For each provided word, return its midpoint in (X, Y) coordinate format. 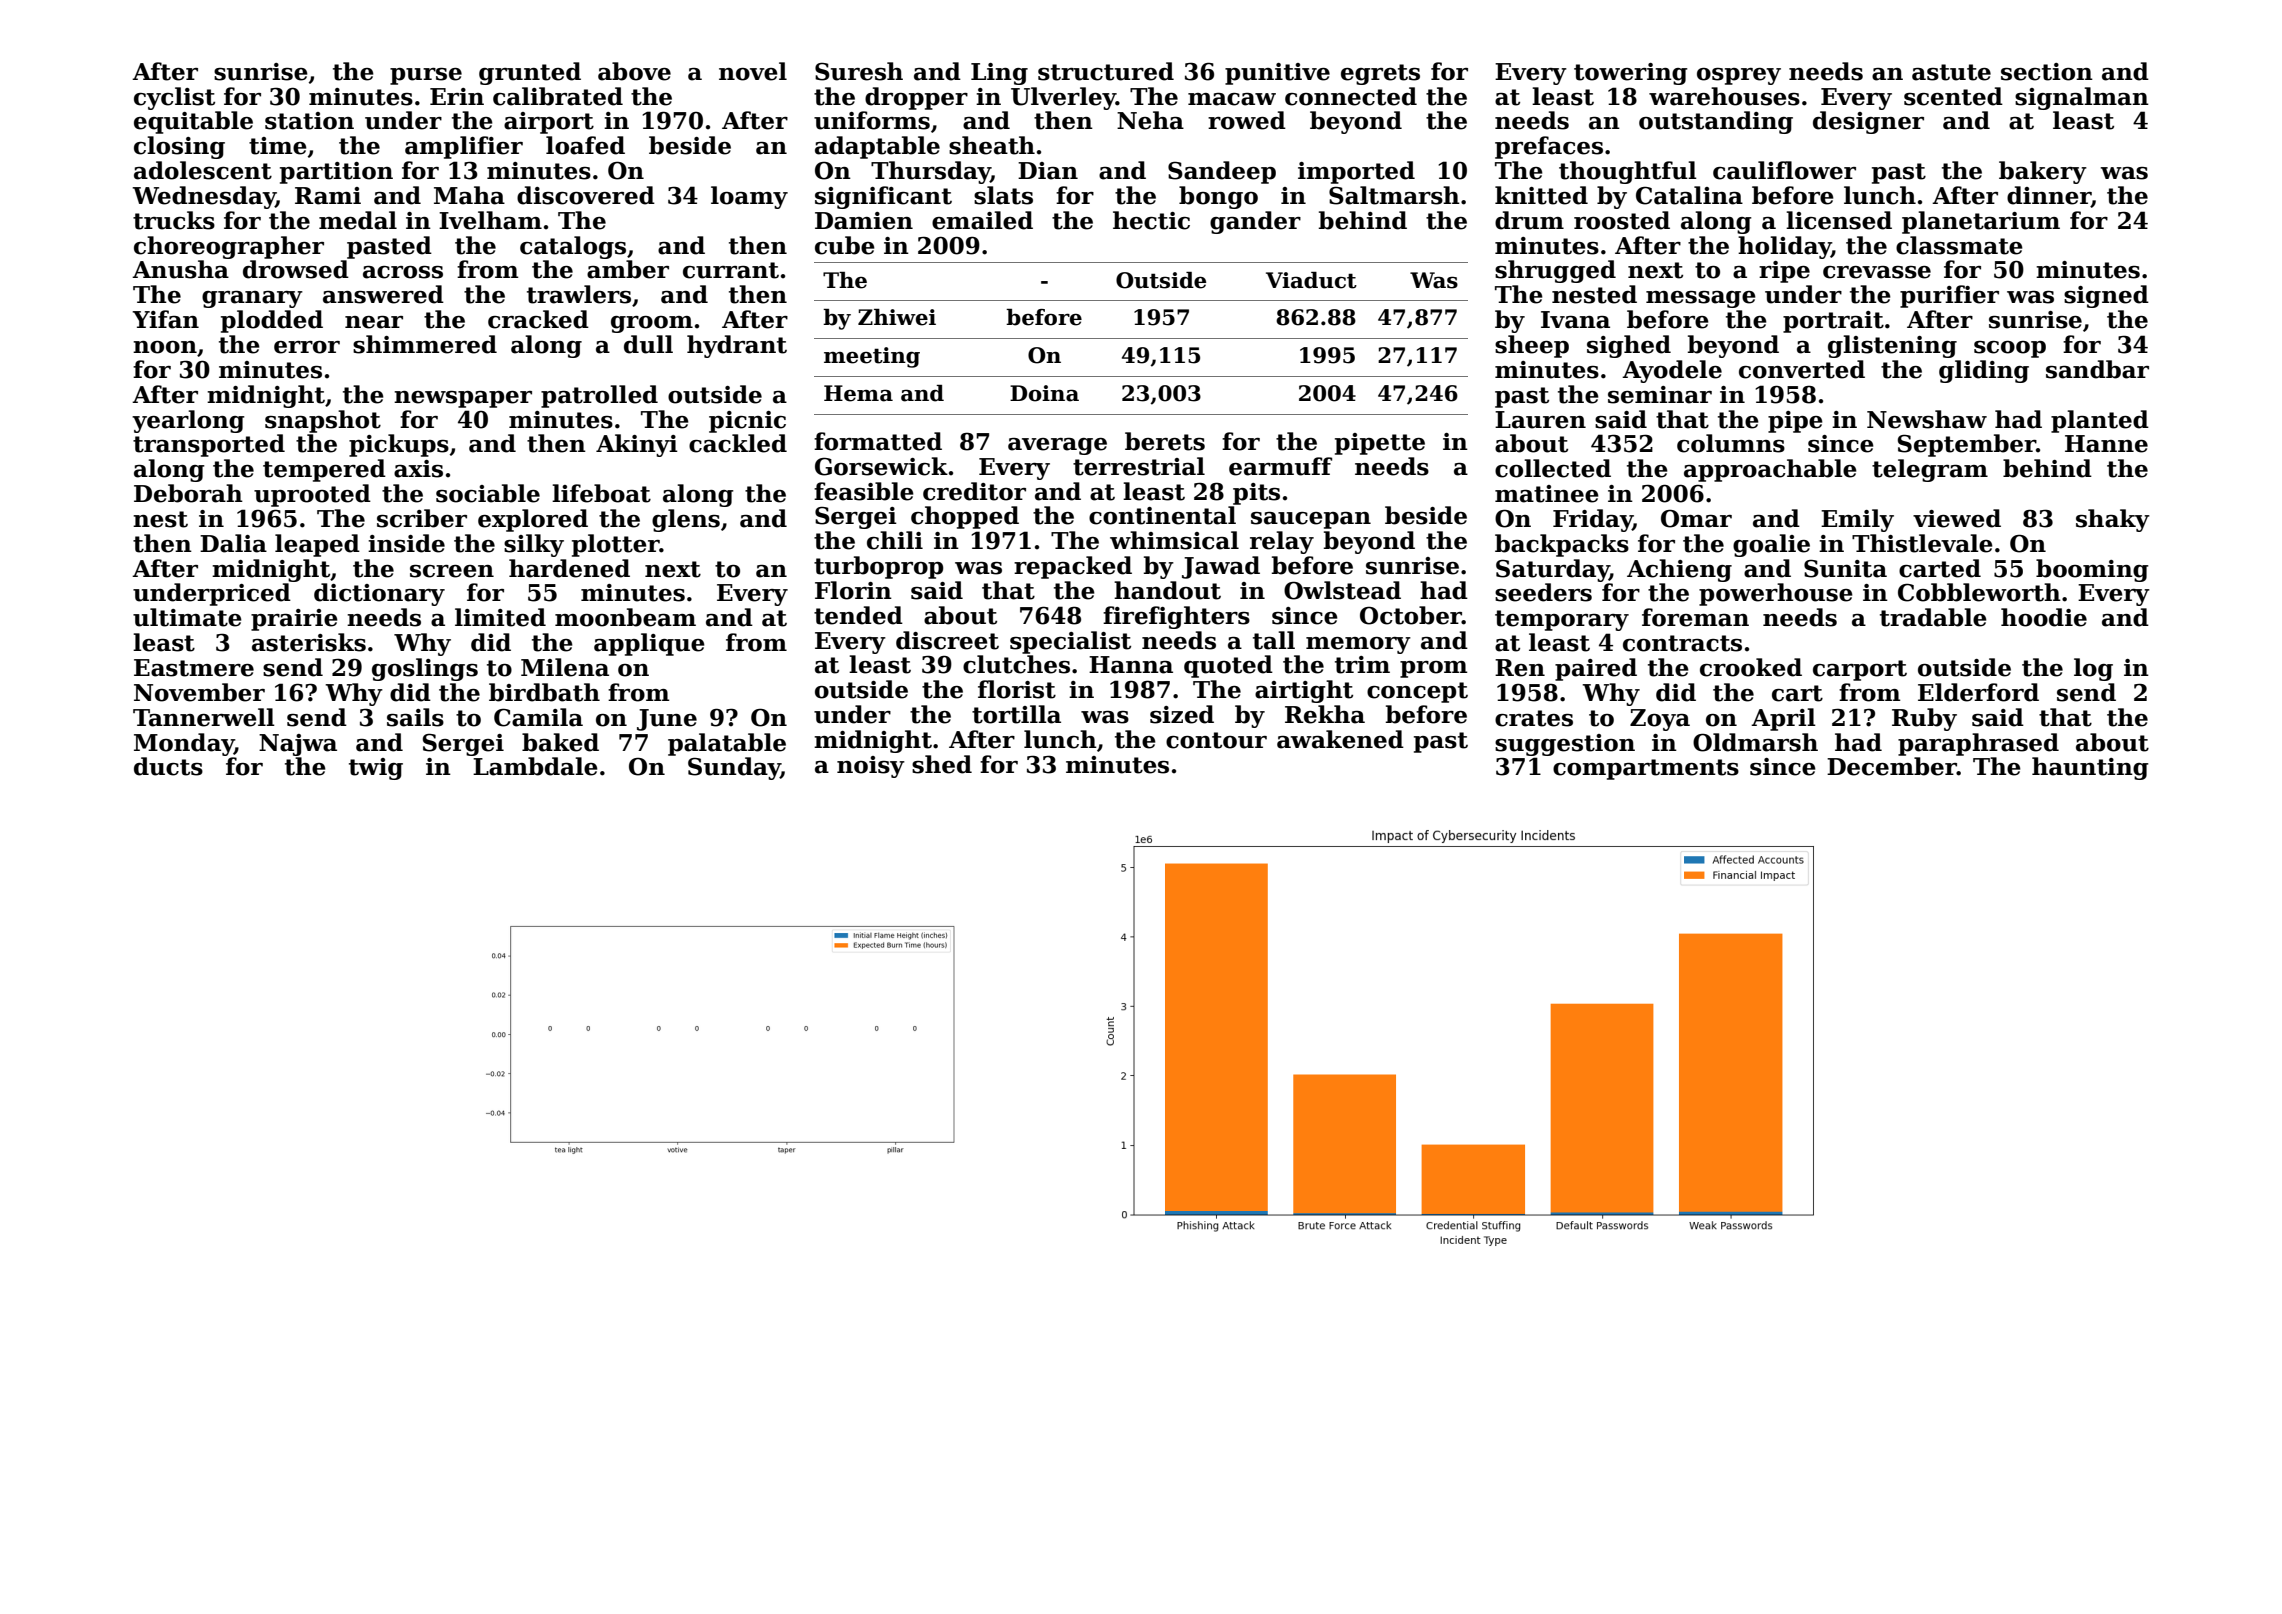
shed (942, 764)
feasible (864, 491)
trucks (174, 220)
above (634, 71)
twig (376, 769)
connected (1351, 96)
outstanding (1716, 122)
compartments (1646, 769)
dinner (2049, 196)
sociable (488, 493)
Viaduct (1311, 280)
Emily (1857, 520)
